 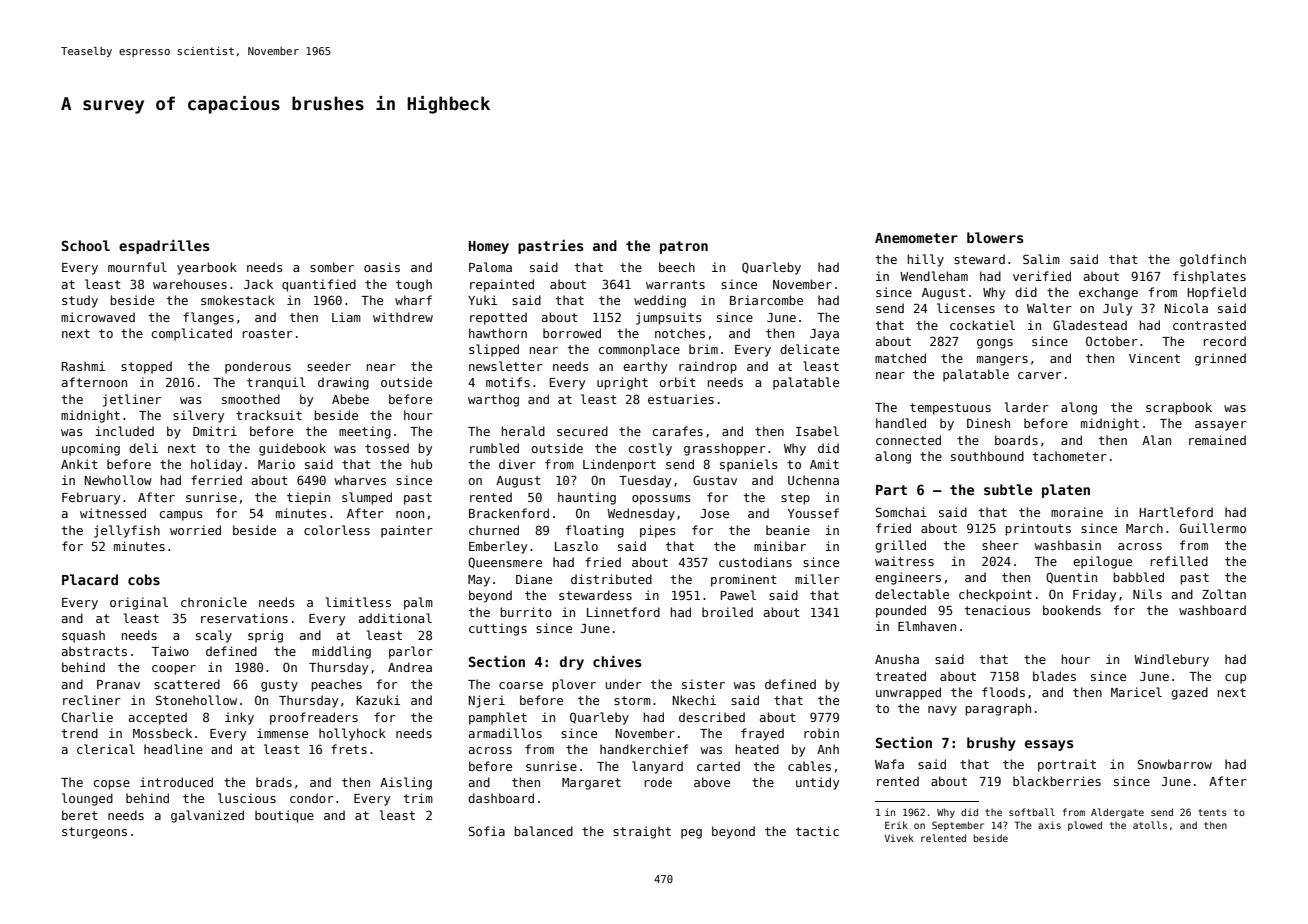 I want to click on storm, so click(x=632, y=700).
